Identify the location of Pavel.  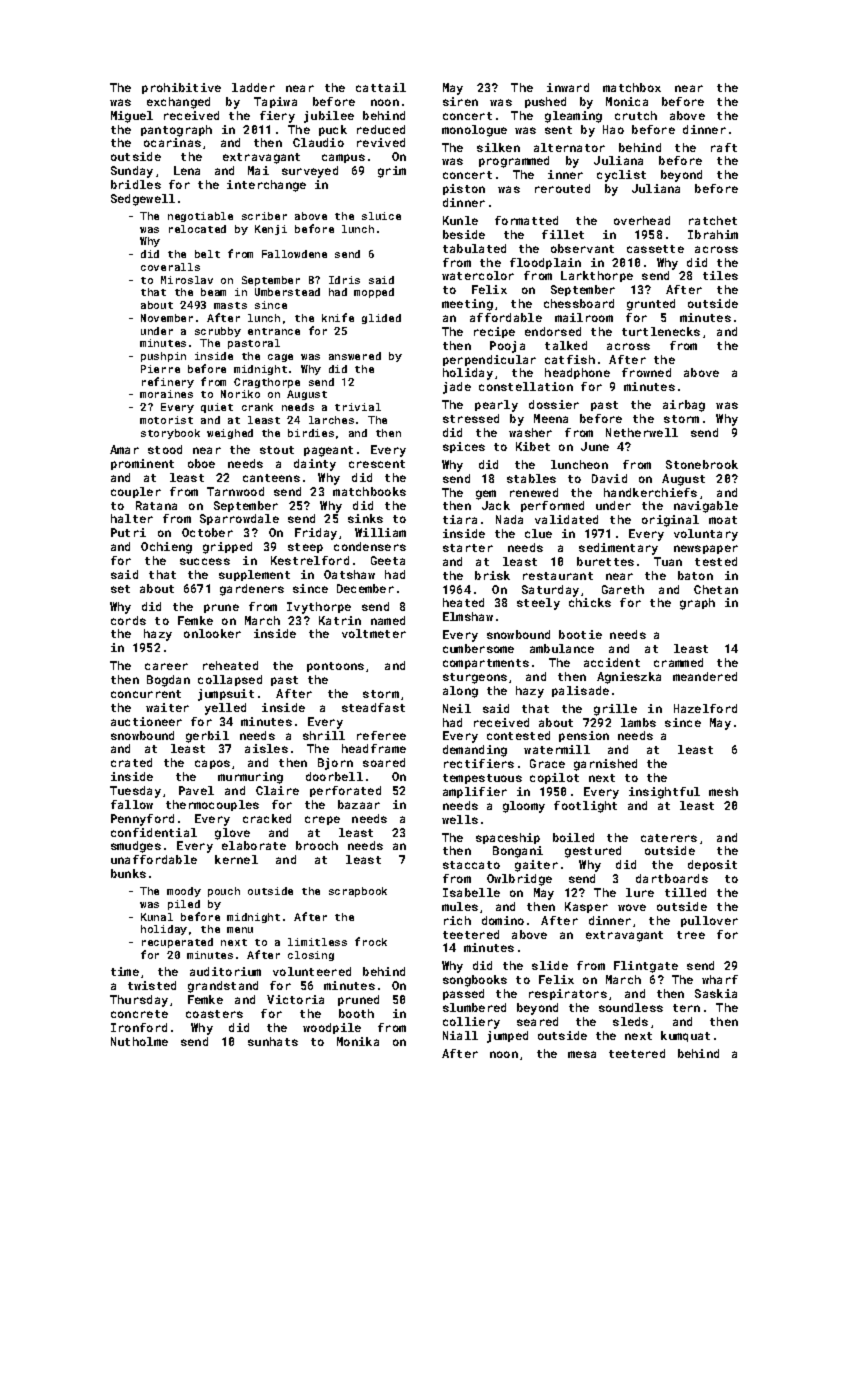
(196, 790).
